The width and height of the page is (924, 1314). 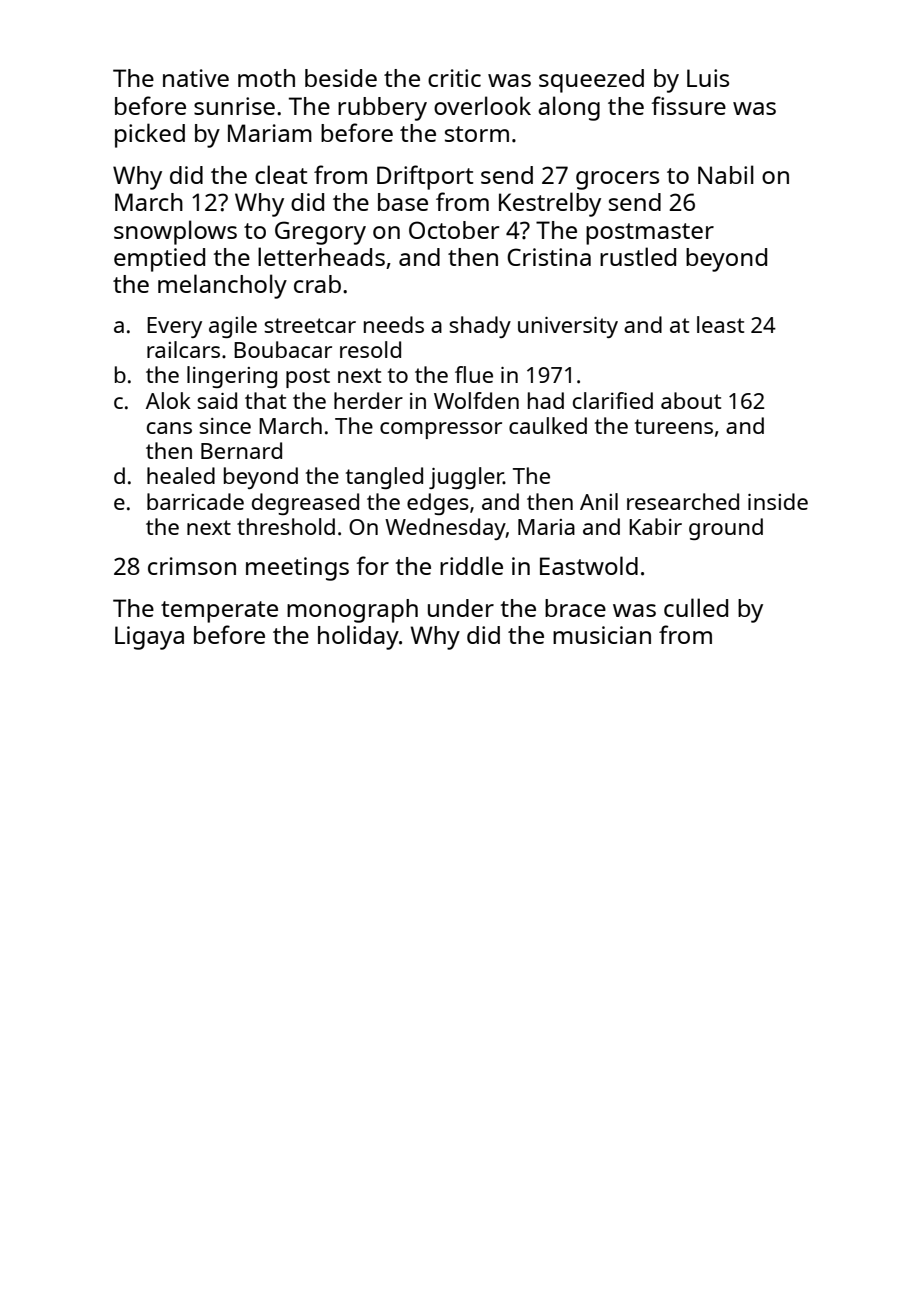 I want to click on emptied, so click(x=159, y=260).
